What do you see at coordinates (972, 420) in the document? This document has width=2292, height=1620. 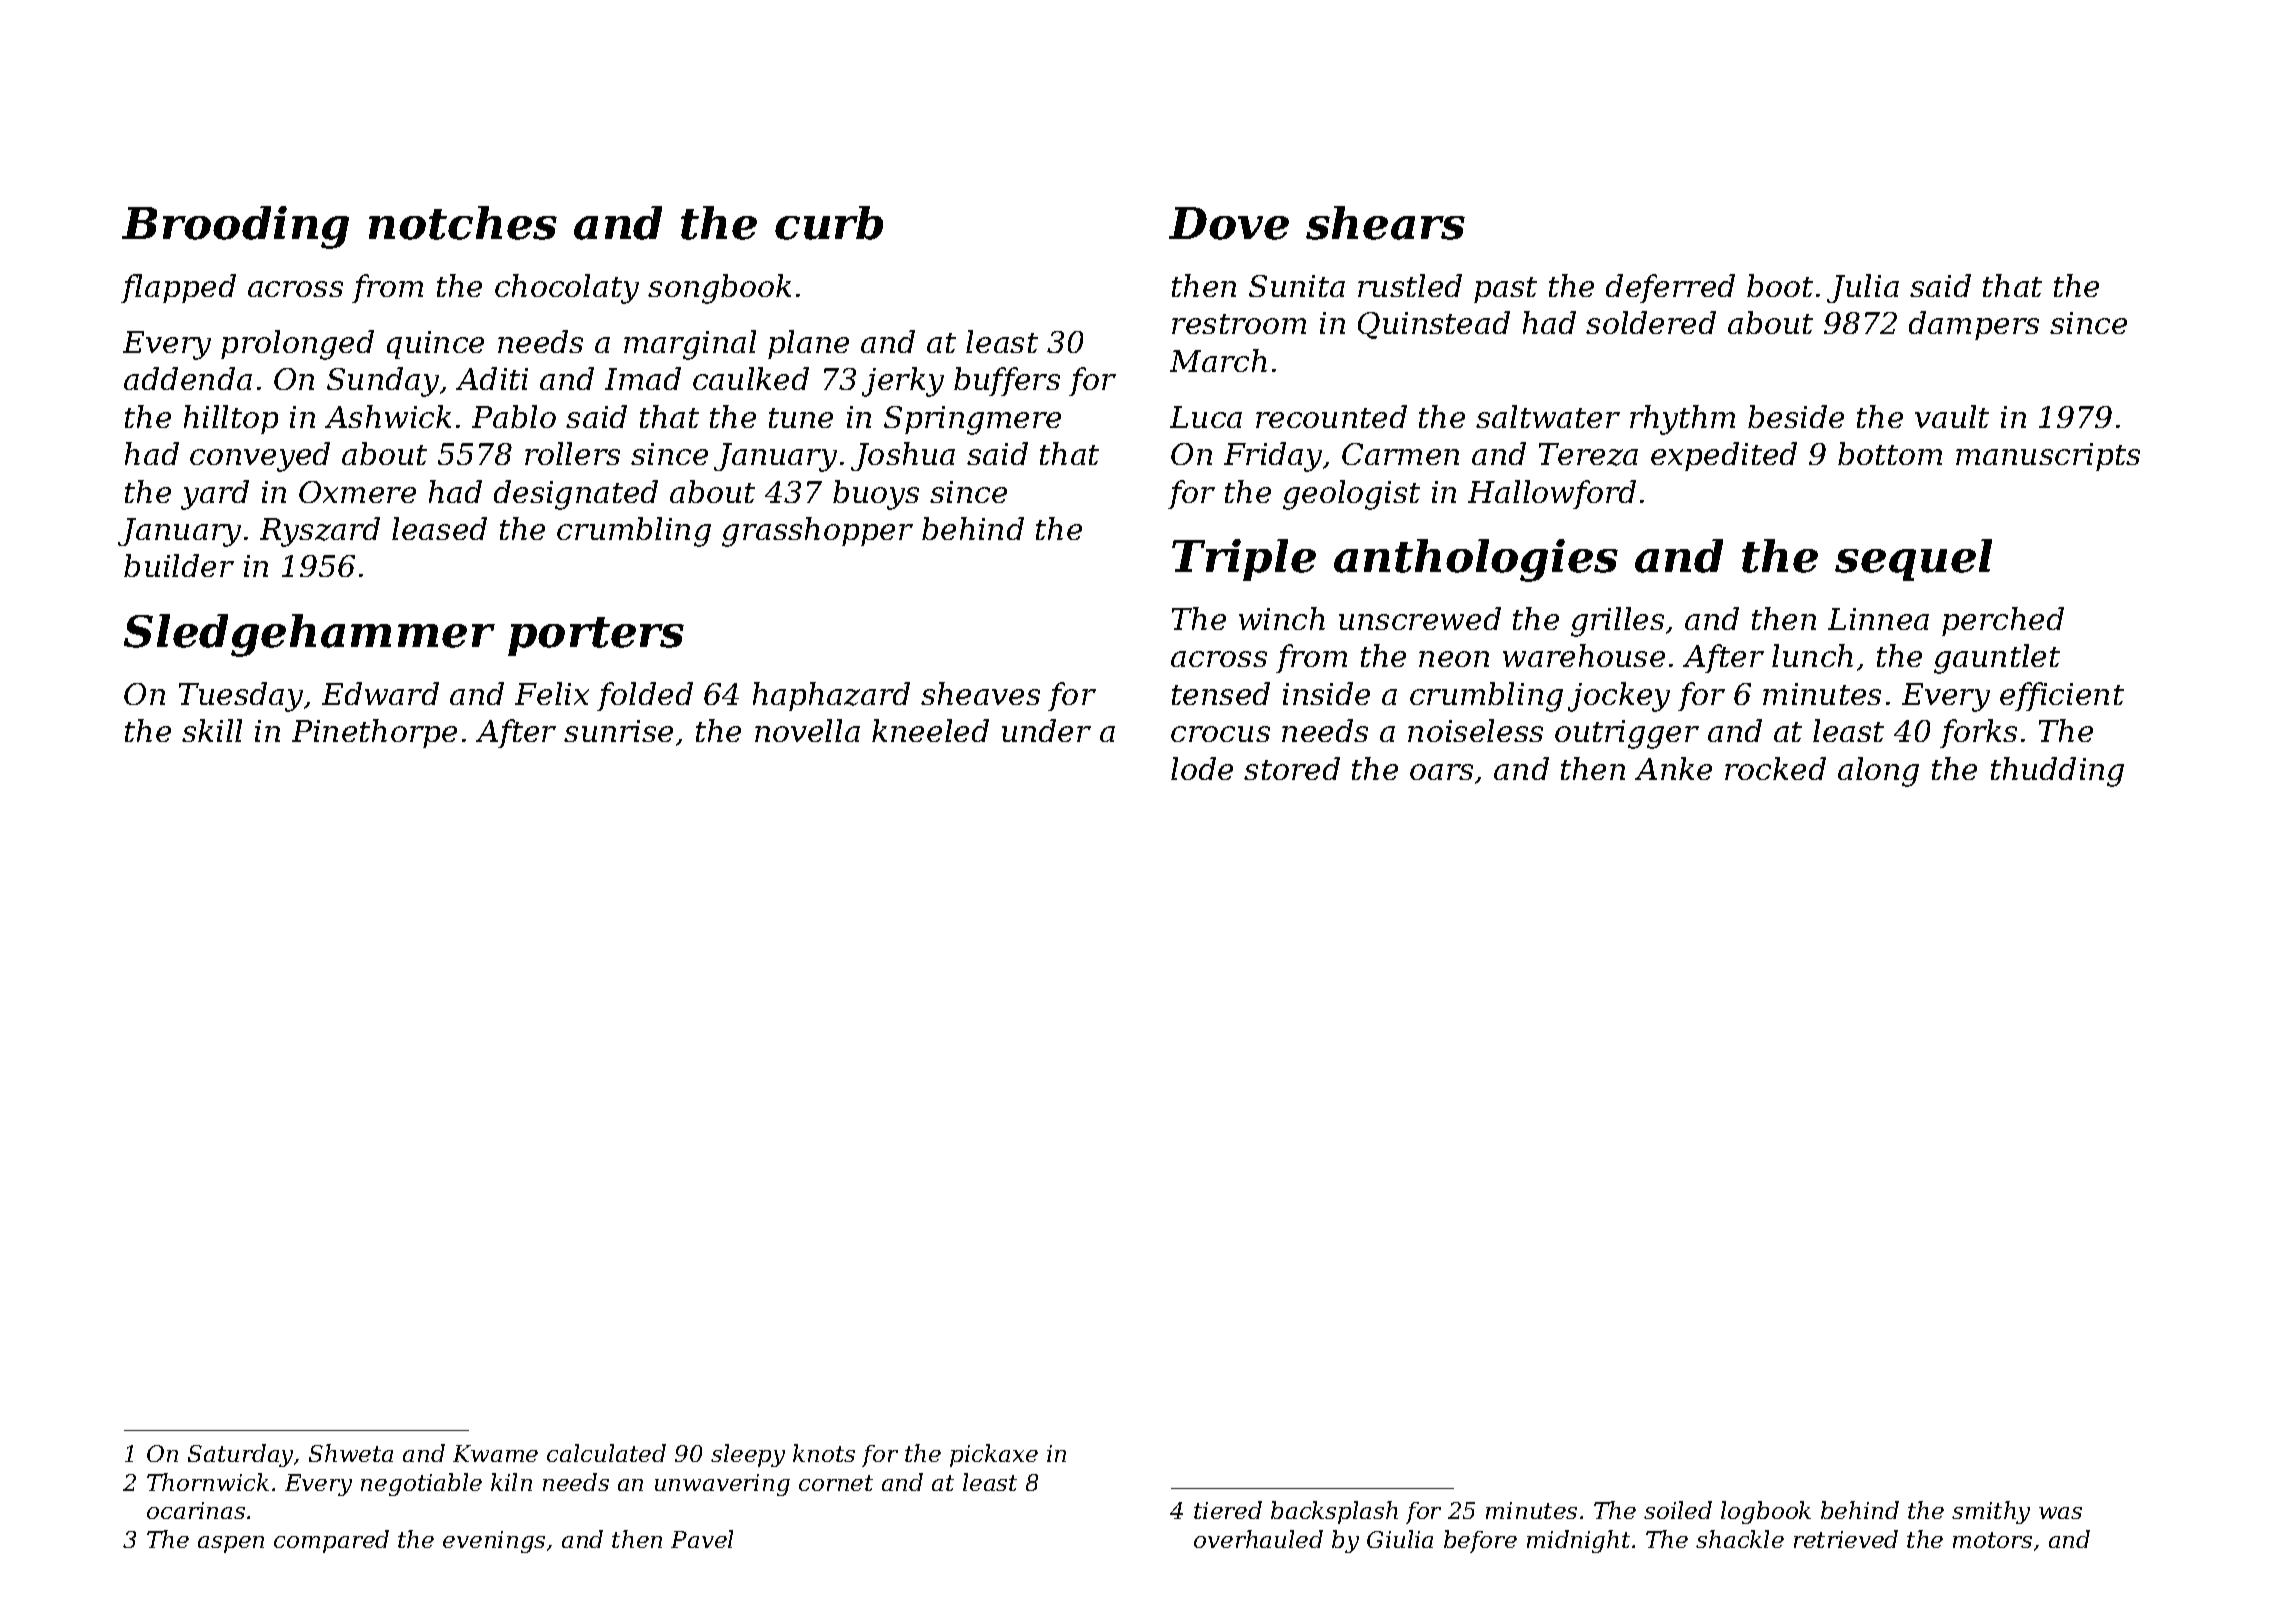 I see `Springmere` at bounding box center [972, 420].
